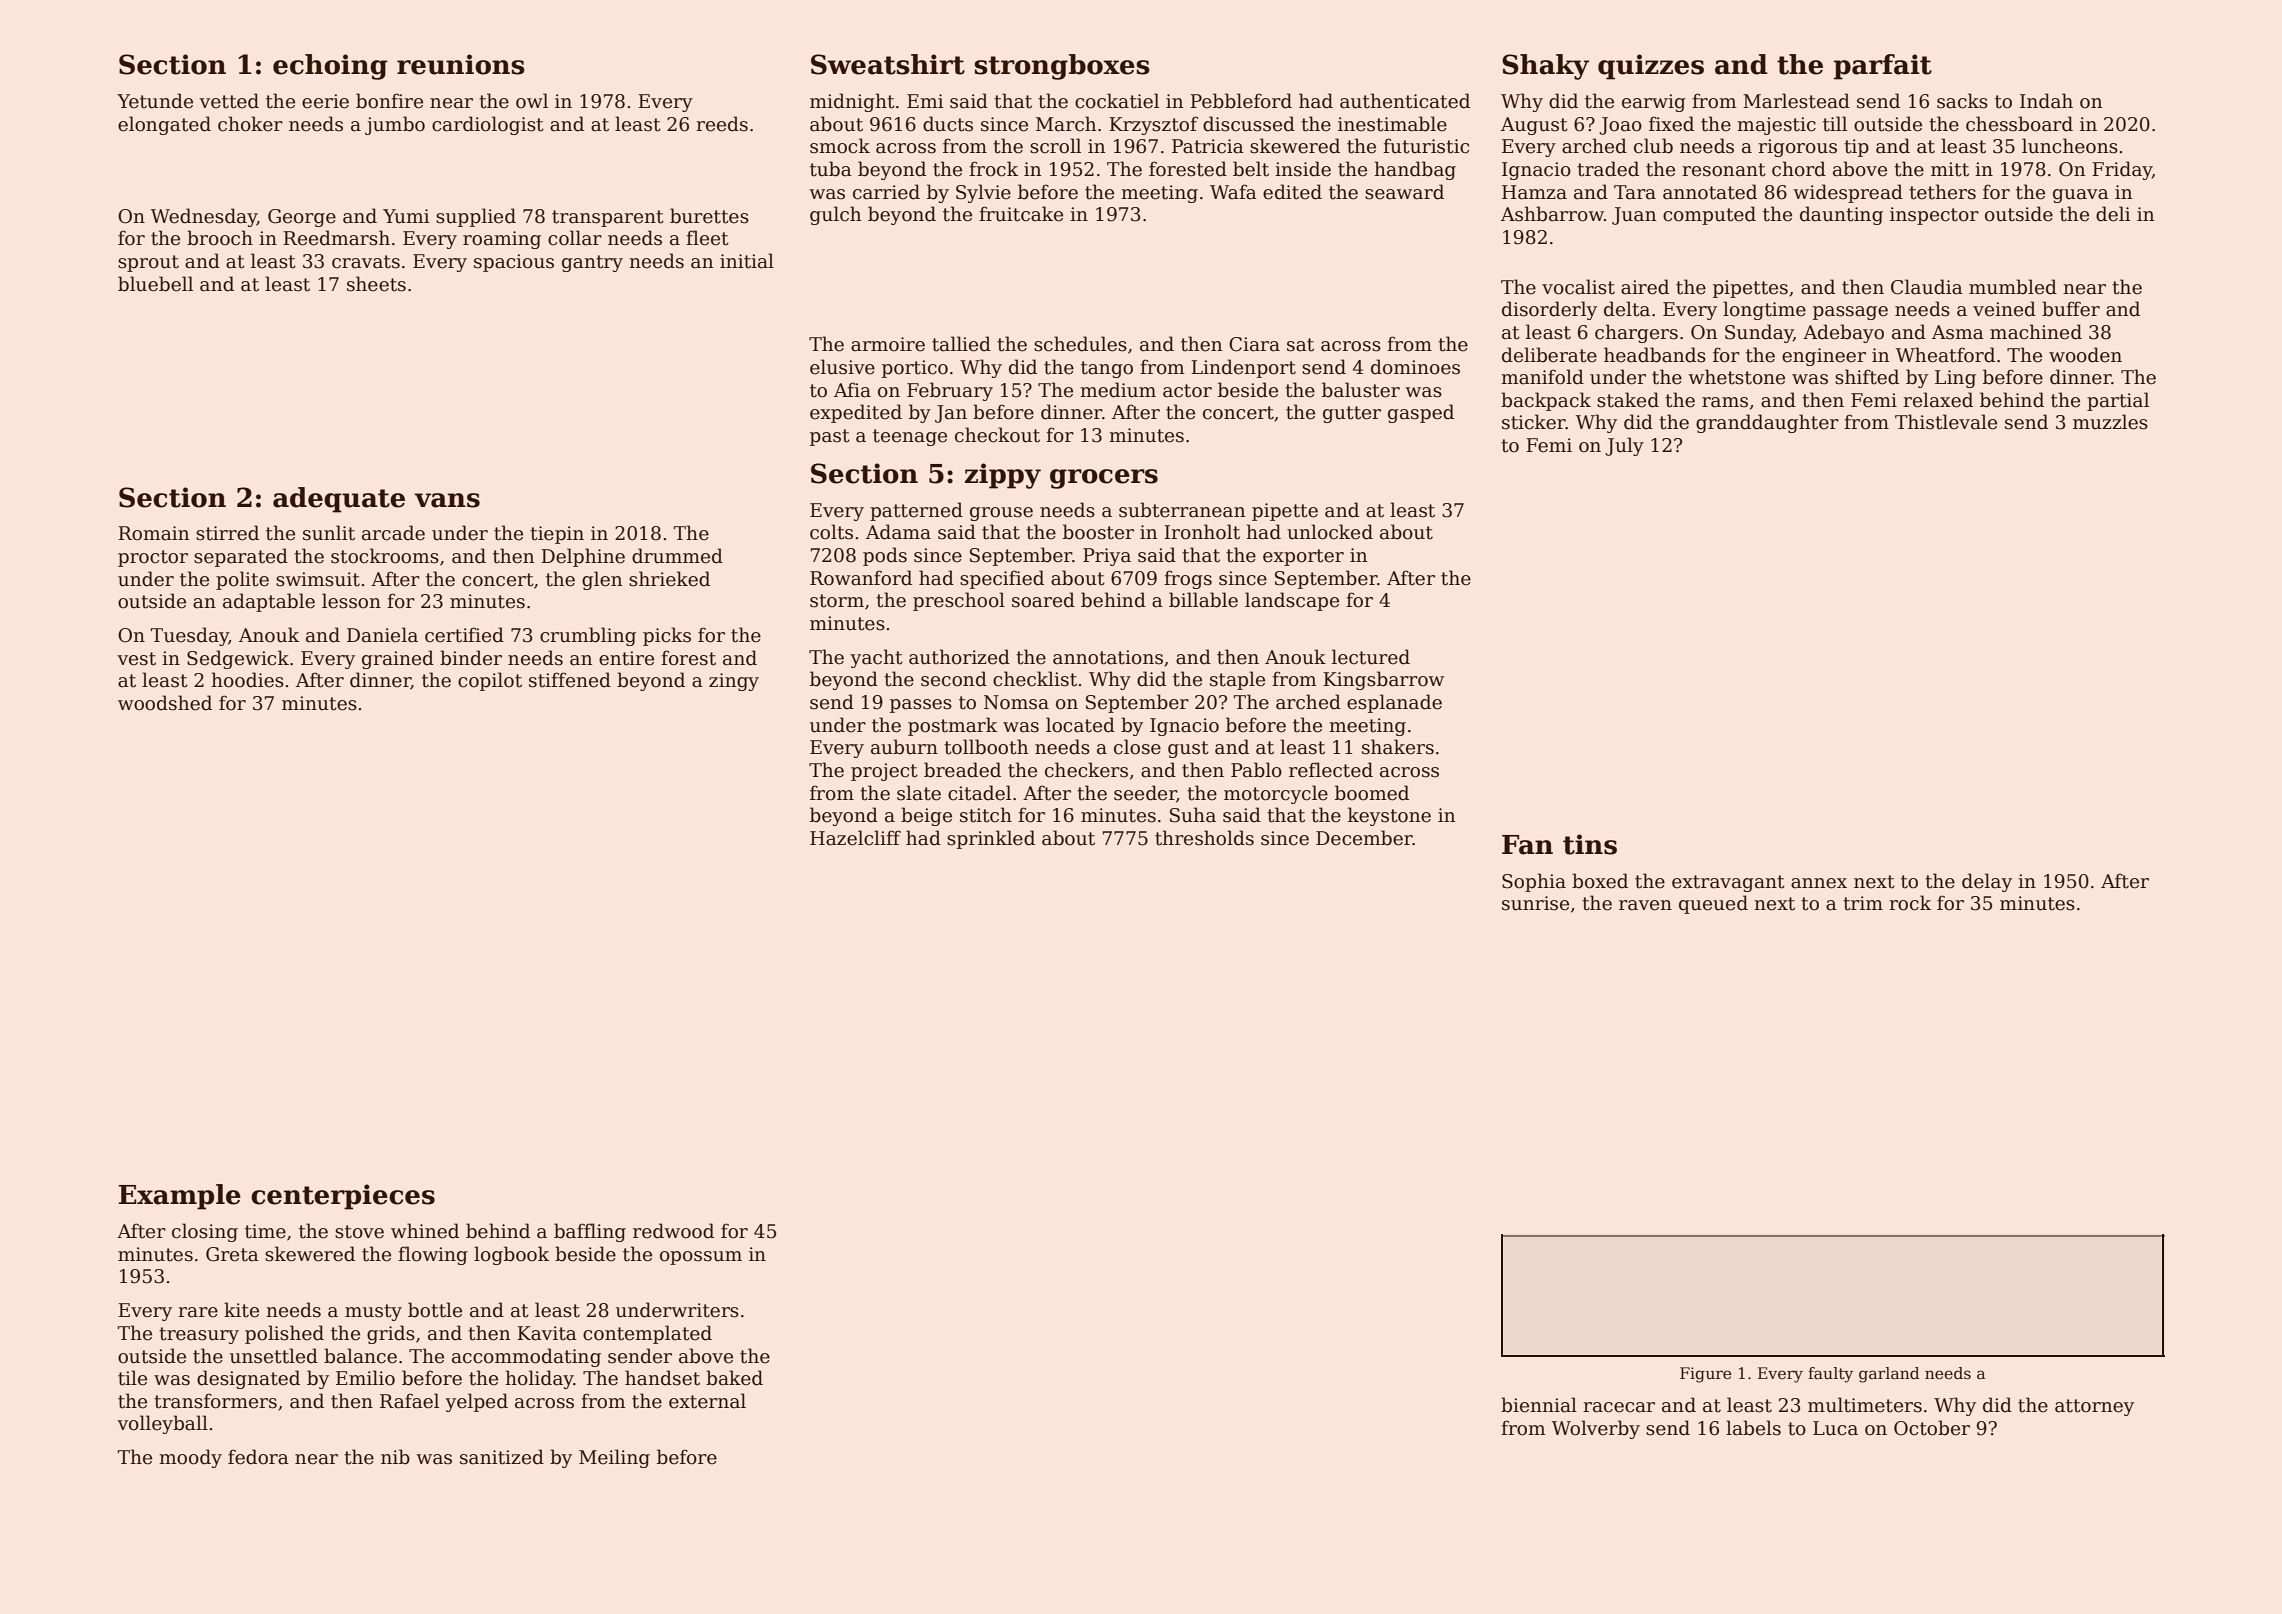 The image size is (2282, 1614). What do you see at coordinates (302, 218) in the screenshot?
I see `George` at bounding box center [302, 218].
